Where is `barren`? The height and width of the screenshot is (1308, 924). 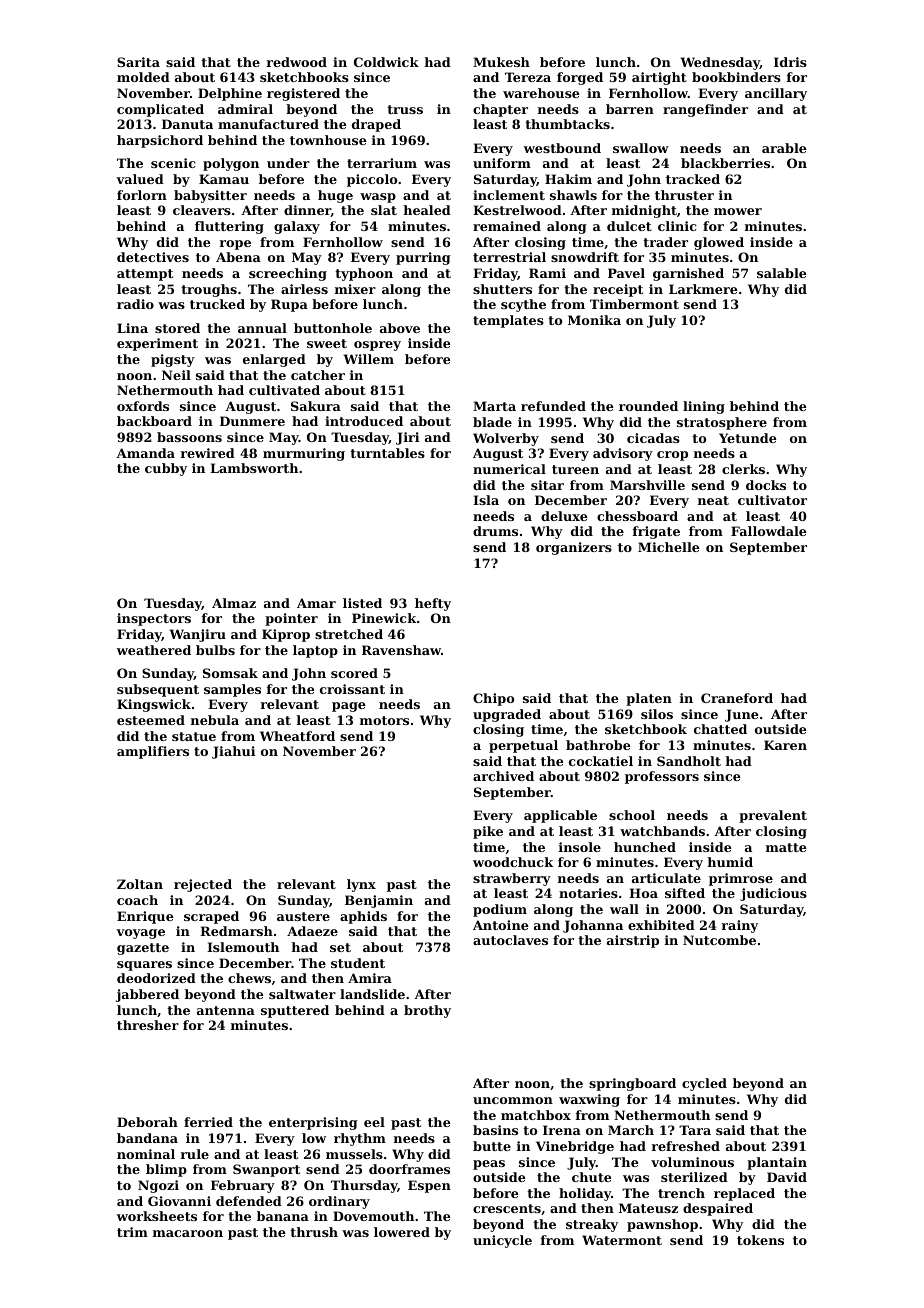
barren is located at coordinates (630, 109).
